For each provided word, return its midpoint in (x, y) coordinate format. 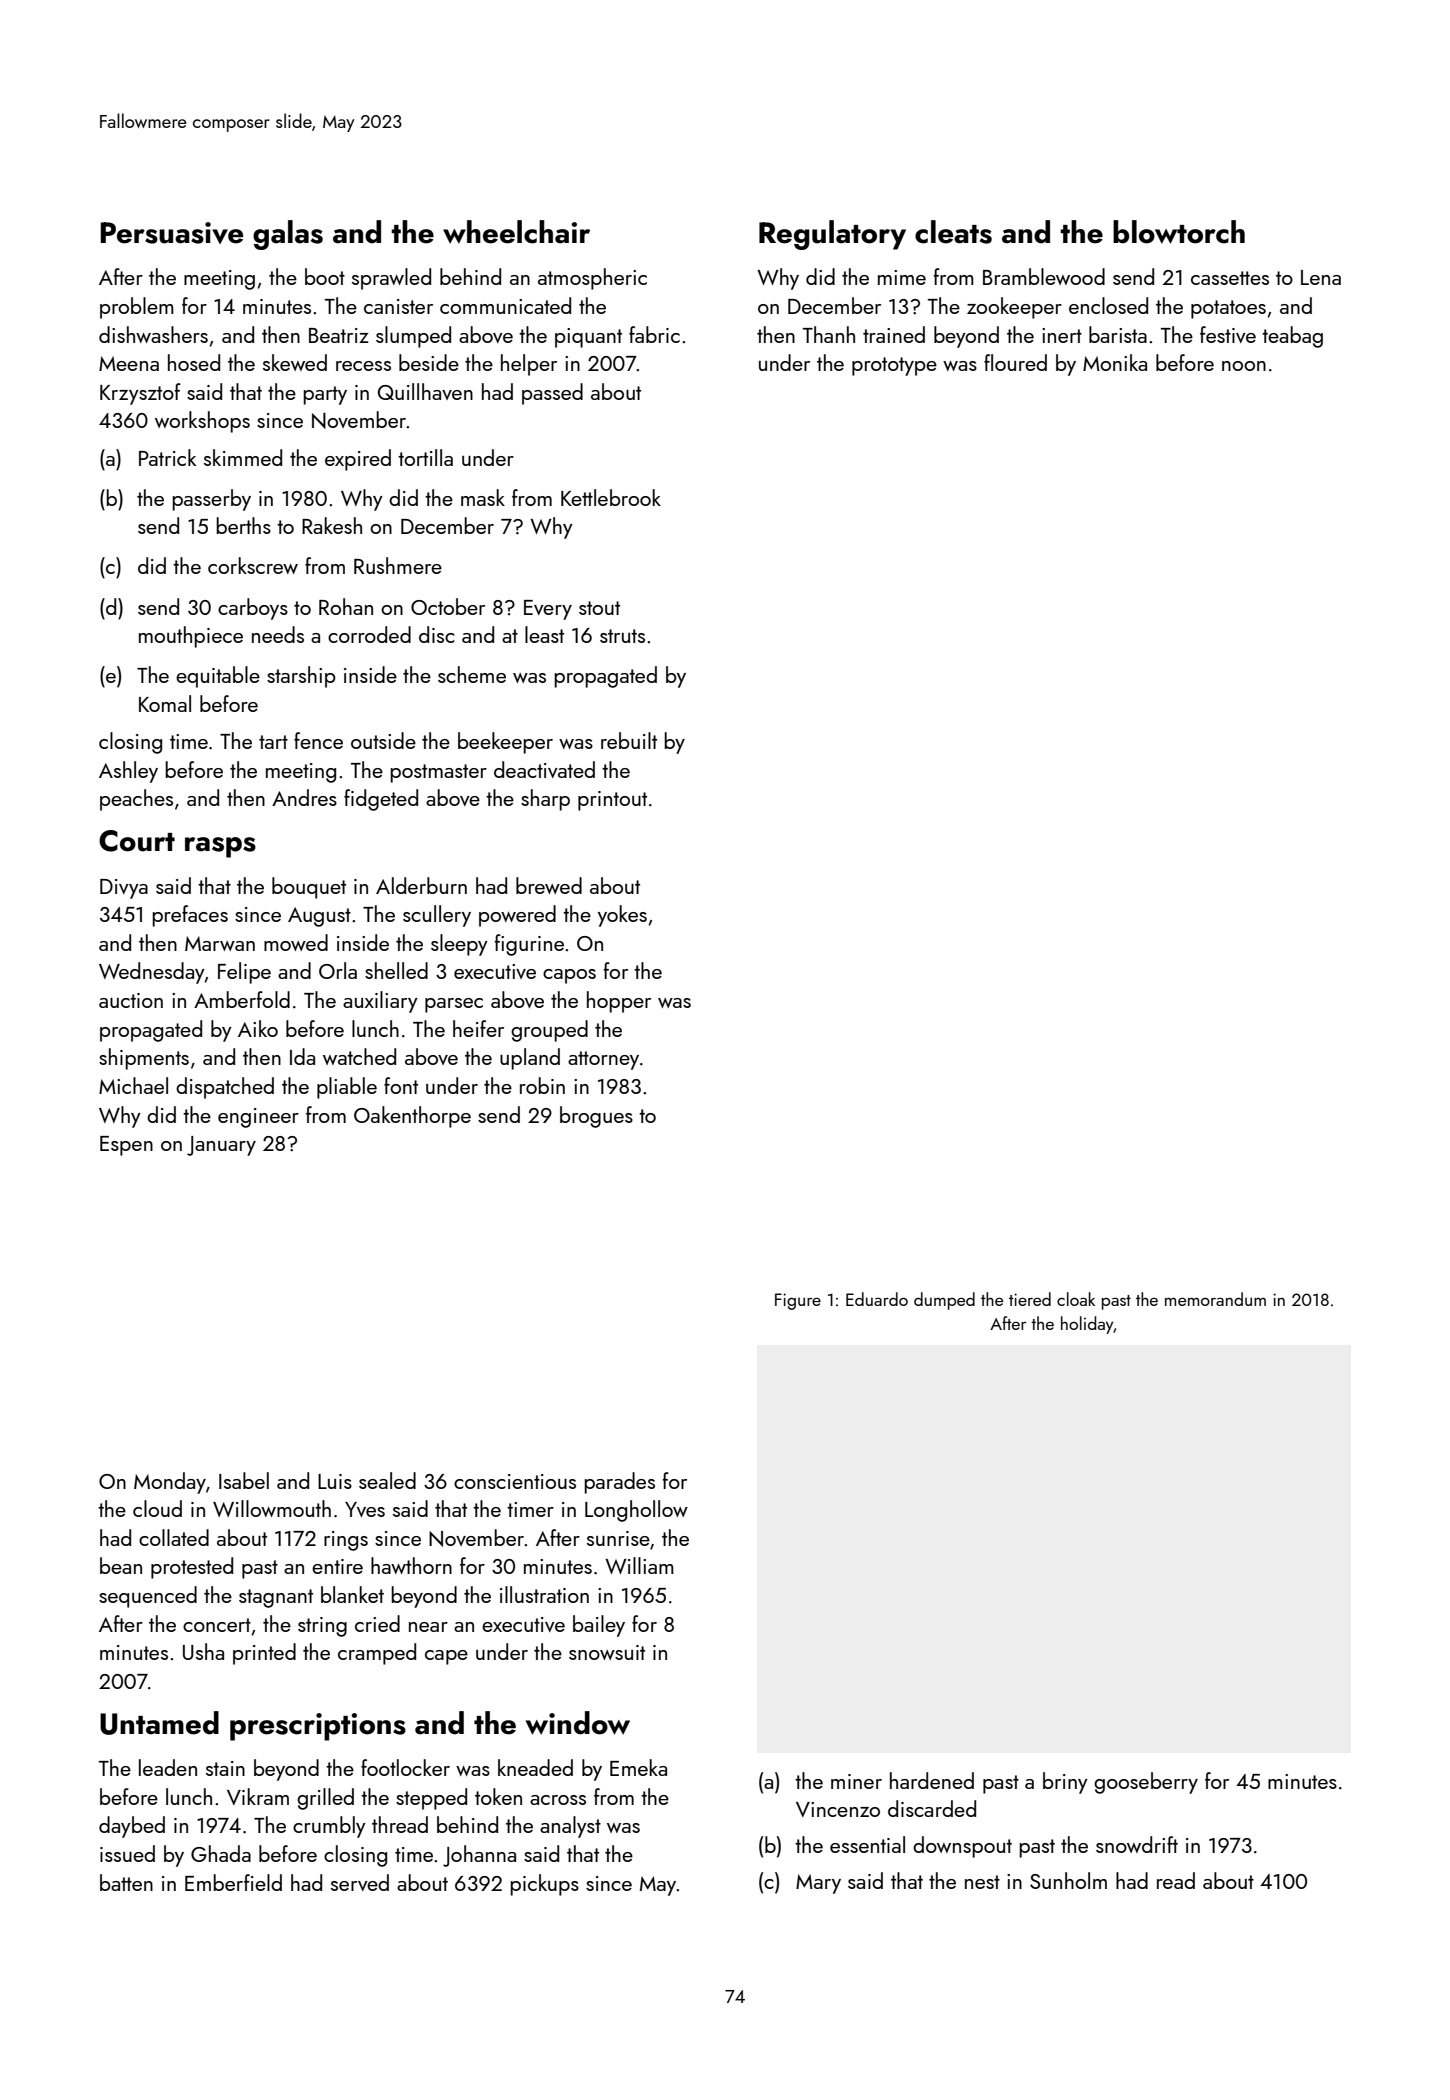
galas (288, 235)
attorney (603, 1060)
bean (121, 1565)
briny (1065, 1783)
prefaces (190, 916)
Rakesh (332, 525)
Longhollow (636, 1511)
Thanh (829, 334)
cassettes (1230, 278)
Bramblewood (1044, 276)
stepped (431, 1799)
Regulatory (832, 235)
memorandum (1215, 1299)
